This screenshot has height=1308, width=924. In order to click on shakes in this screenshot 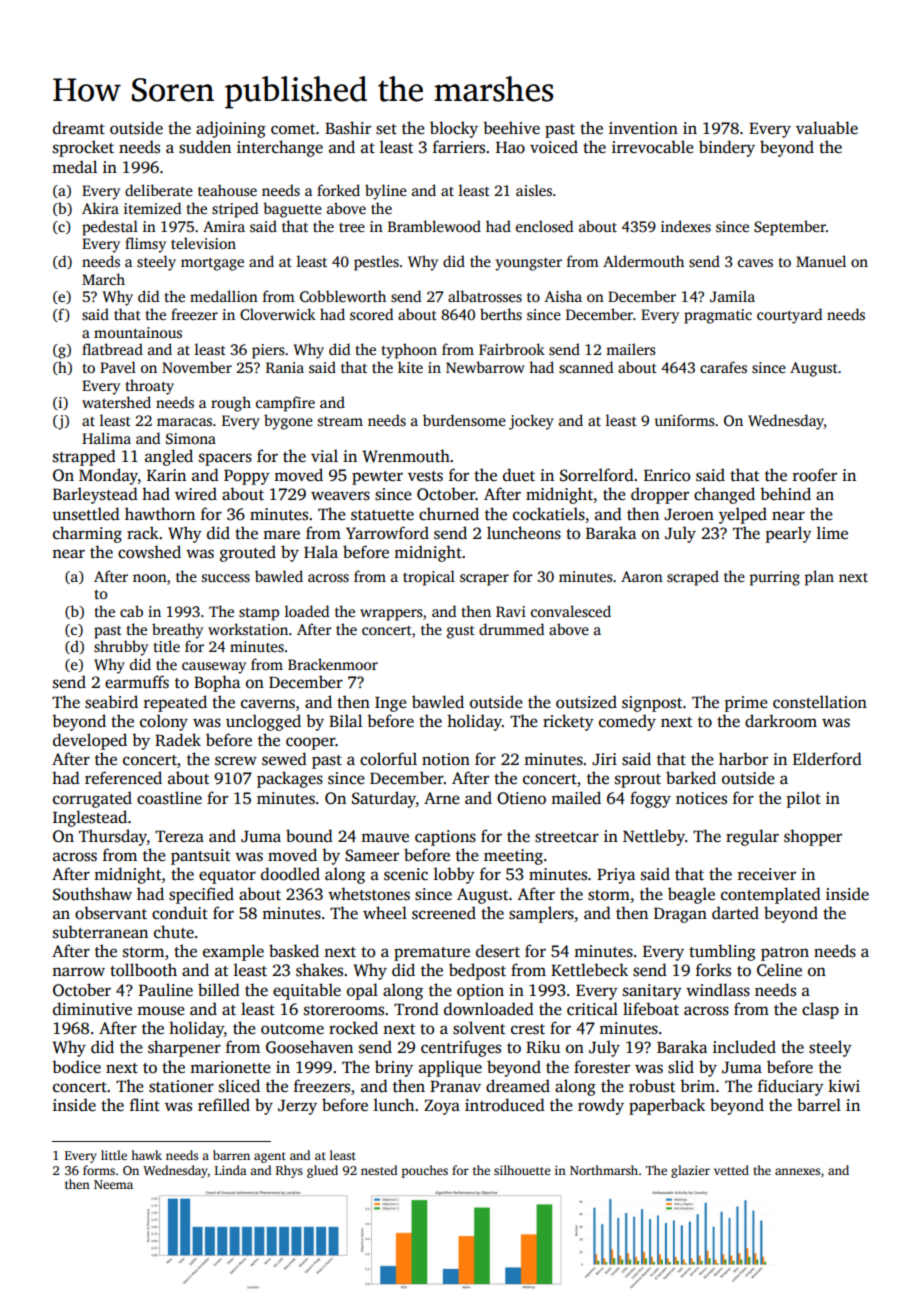, I will do `click(319, 970)`.
